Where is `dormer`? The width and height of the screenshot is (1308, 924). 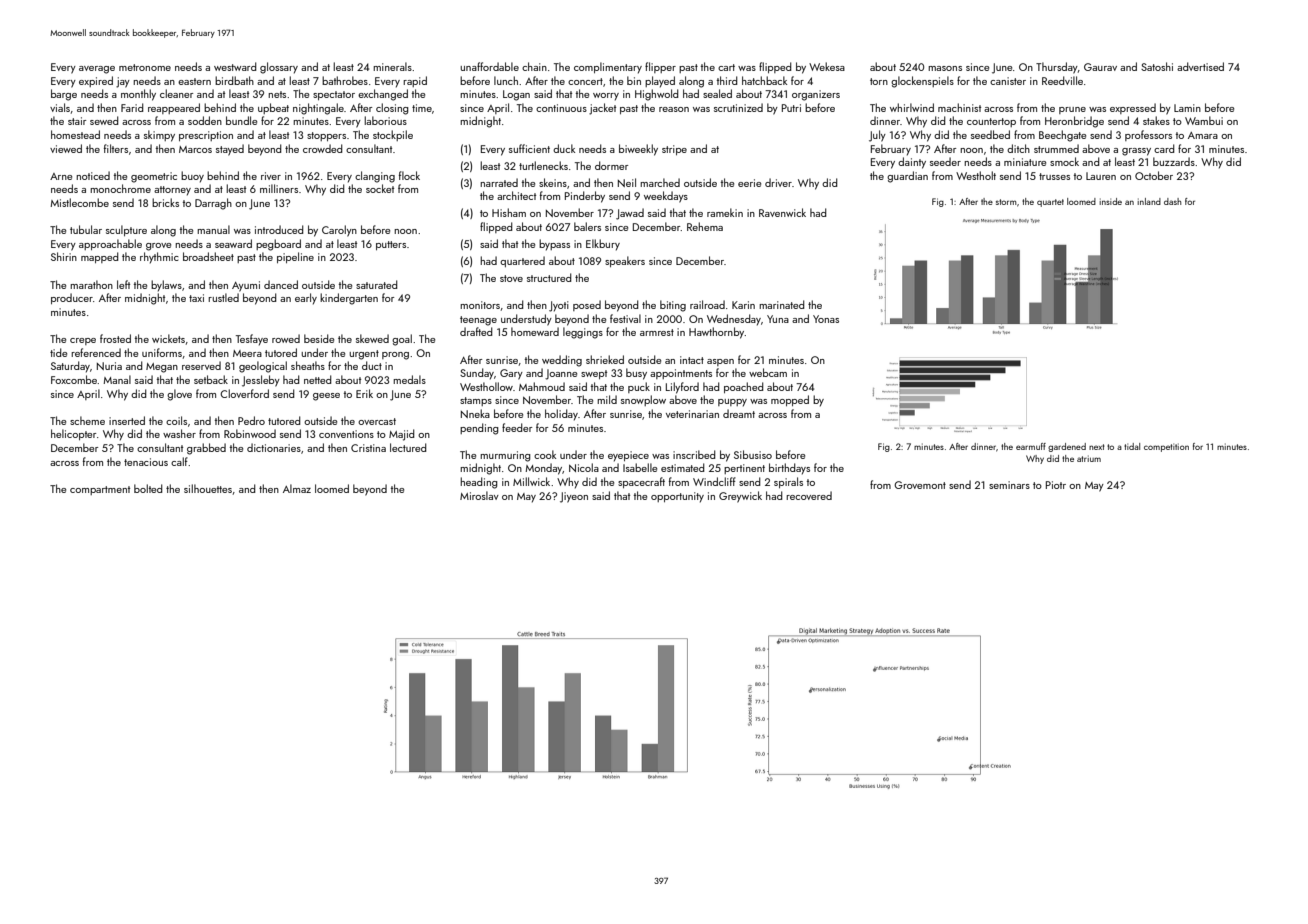 dormer is located at coordinates (611, 165).
